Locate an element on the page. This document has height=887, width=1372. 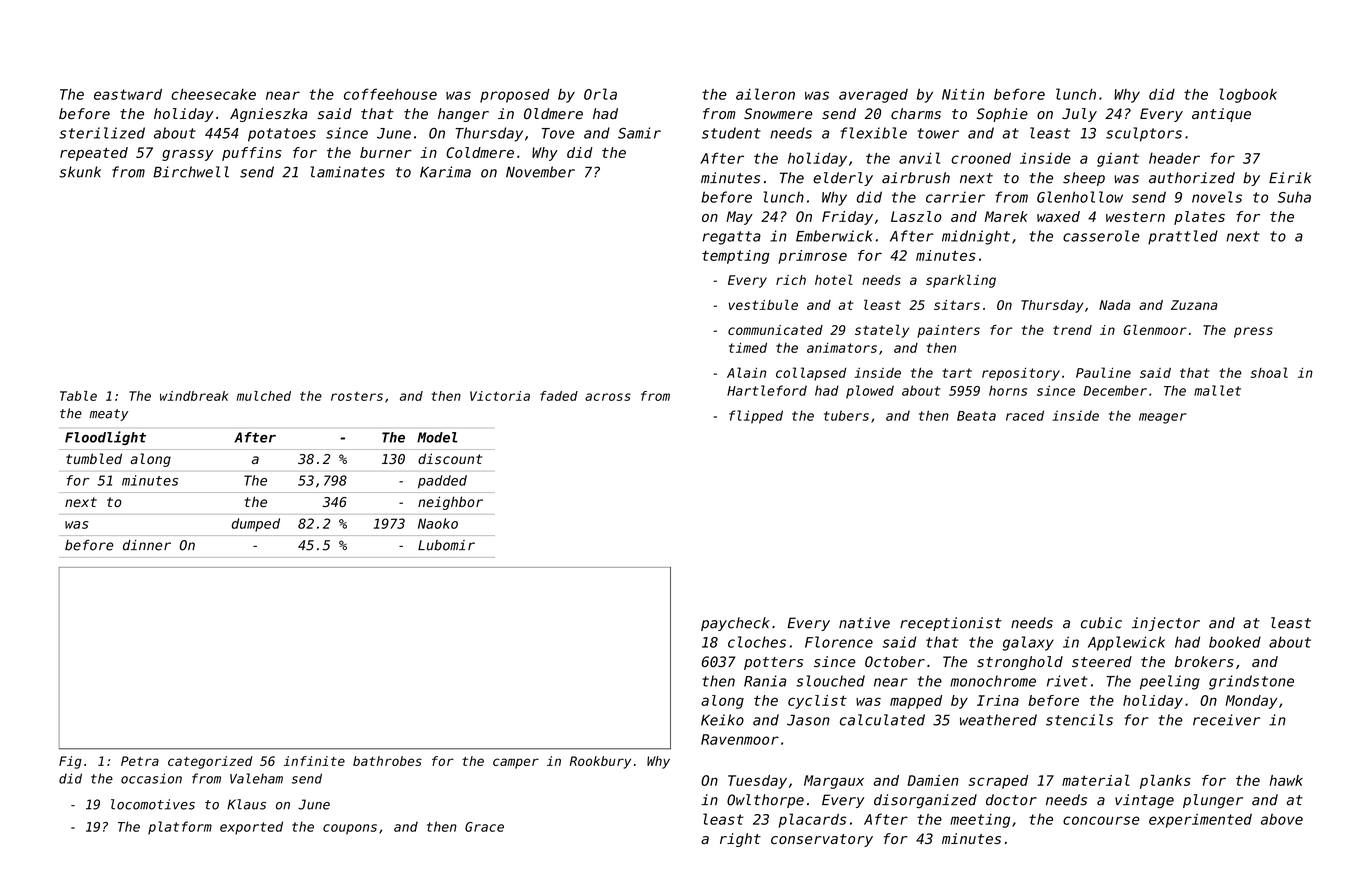
flipped is located at coordinates (756, 417).
